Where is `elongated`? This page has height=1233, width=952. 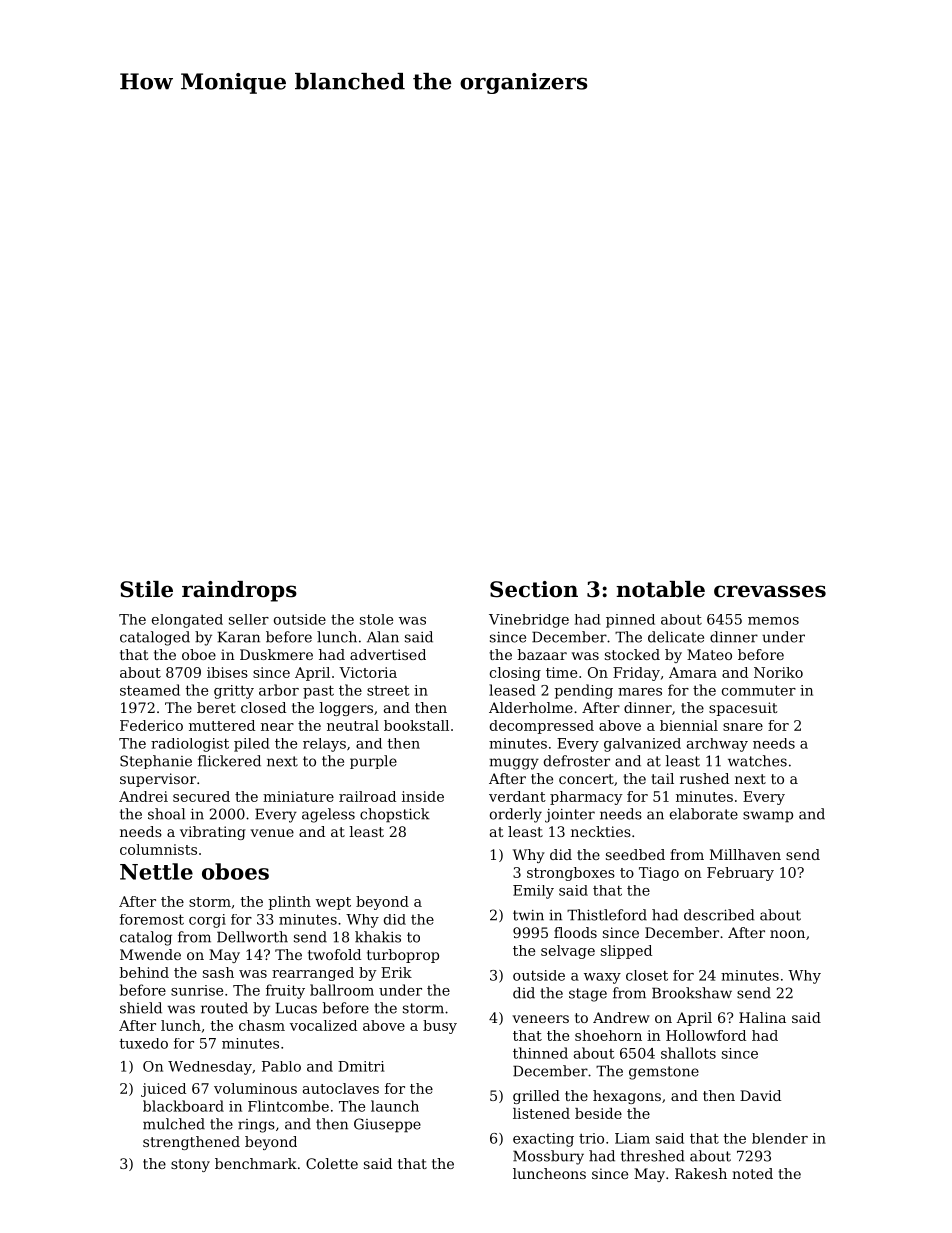 elongated is located at coordinates (187, 621).
